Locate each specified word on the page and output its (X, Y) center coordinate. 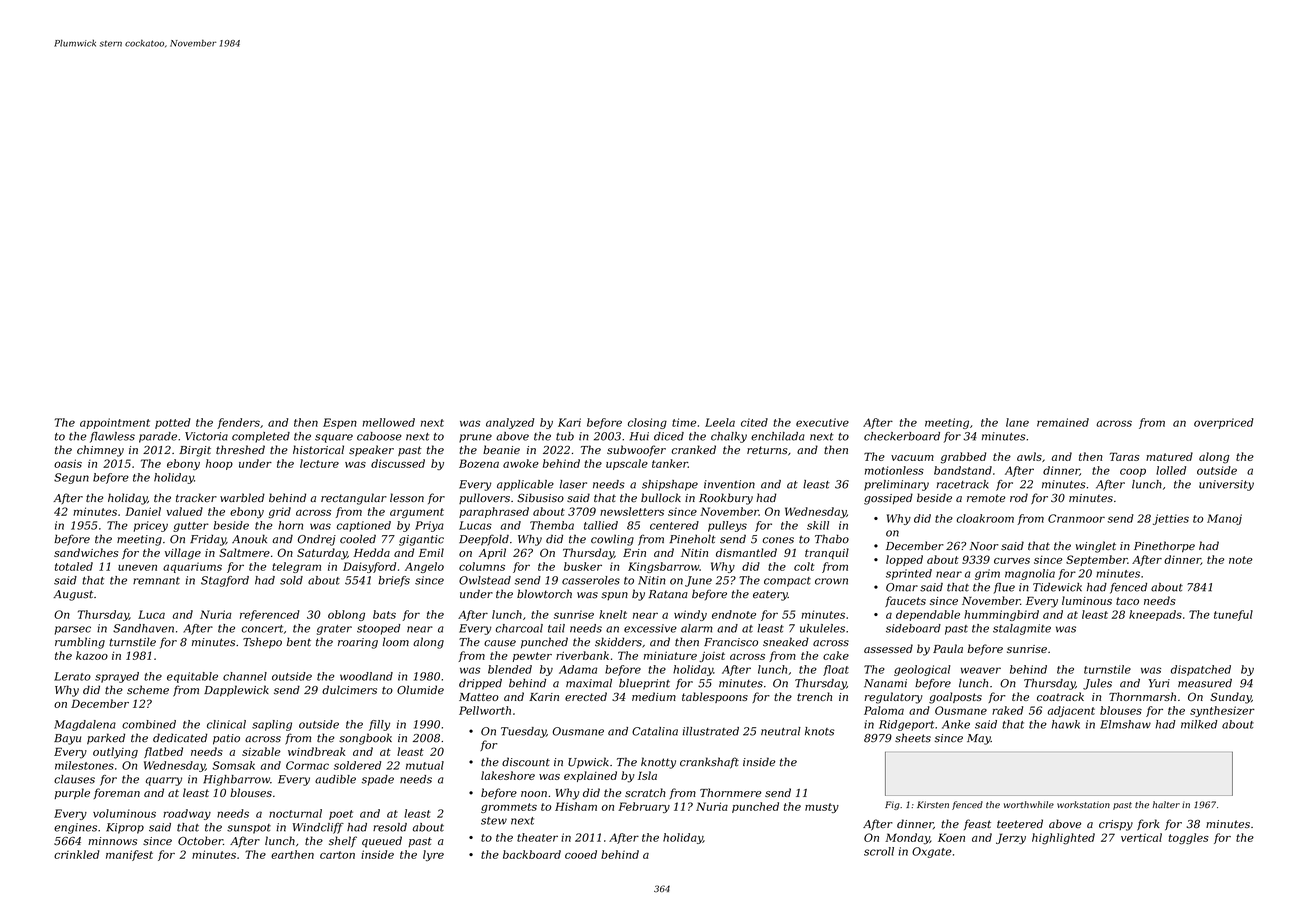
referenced (270, 615)
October (200, 840)
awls (1029, 456)
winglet (1096, 547)
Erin (634, 553)
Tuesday (523, 732)
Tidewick (1057, 587)
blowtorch (544, 594)
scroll (879, 851)
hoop (219, 464)
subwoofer (636, 451)
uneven (137, 567)
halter (1166, 804)
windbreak (317, 751)
